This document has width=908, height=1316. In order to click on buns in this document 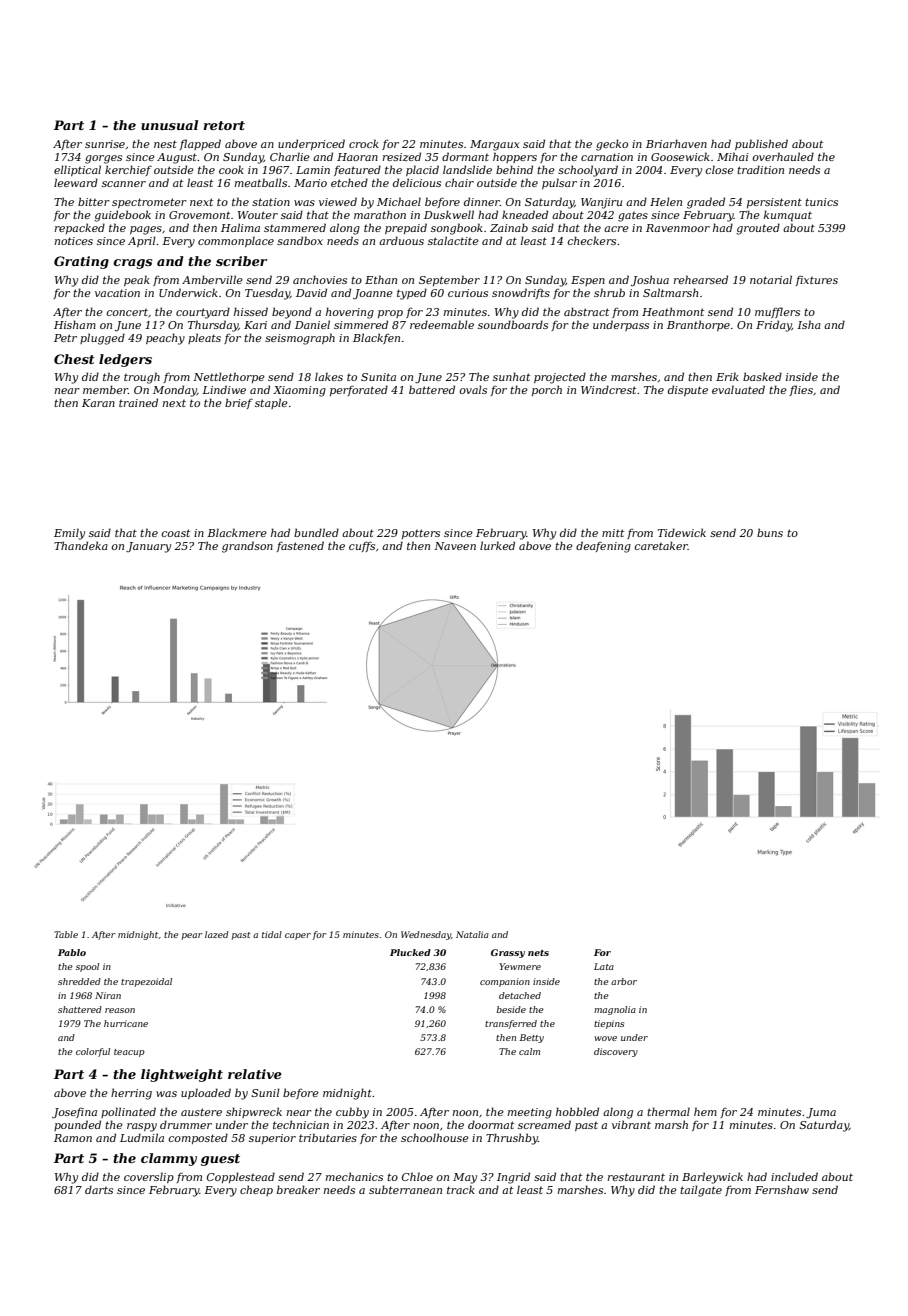, I will do `click(770, 532)`.
